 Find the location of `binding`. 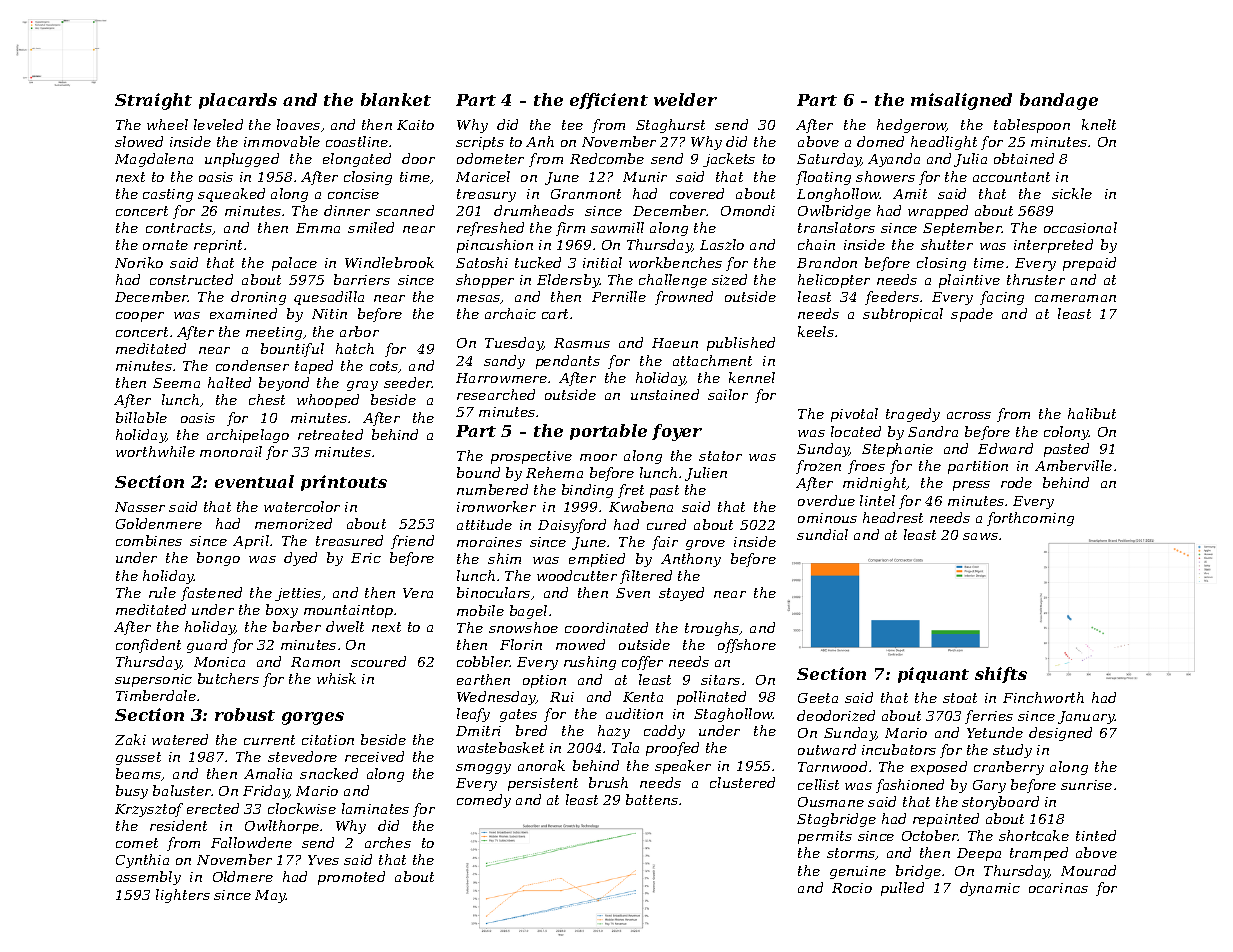

binding is located at coordinates (587, 491).
